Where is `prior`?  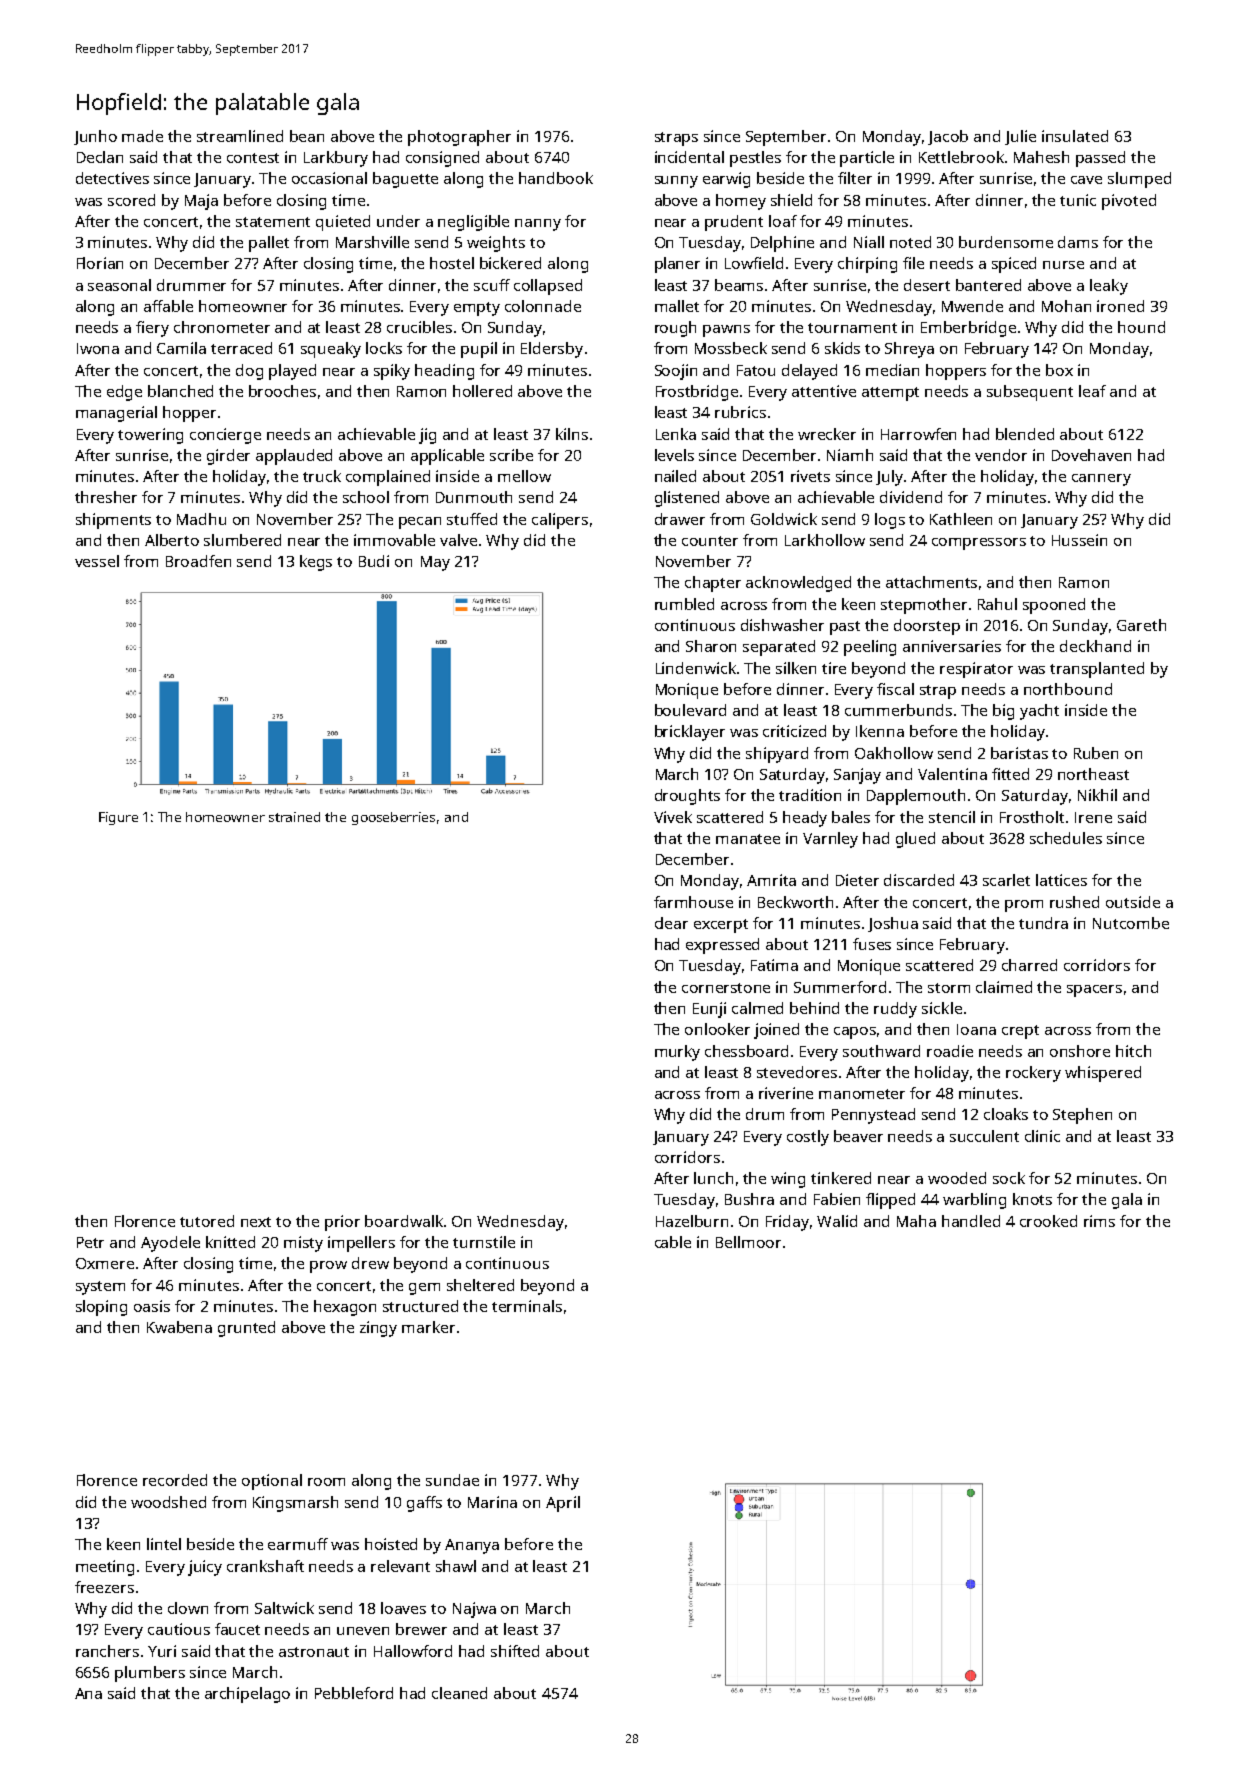 prior is located at coordinates (342, 1223).
